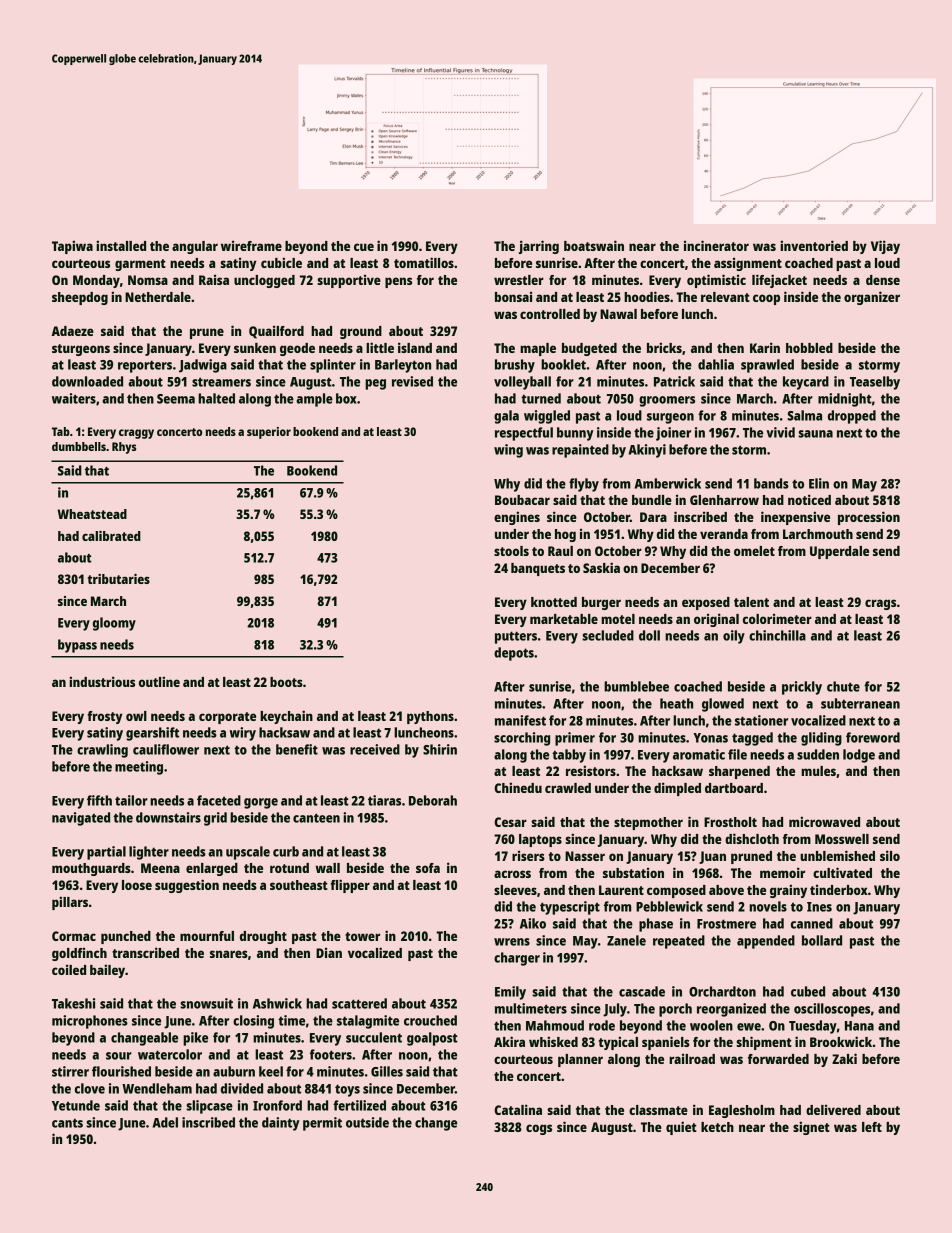 This screenshot has width=952, height=1233. What do you see at coordinates (251, 245) in the screenshot?
I see `wireframe` at bounding box center [251, 245].
